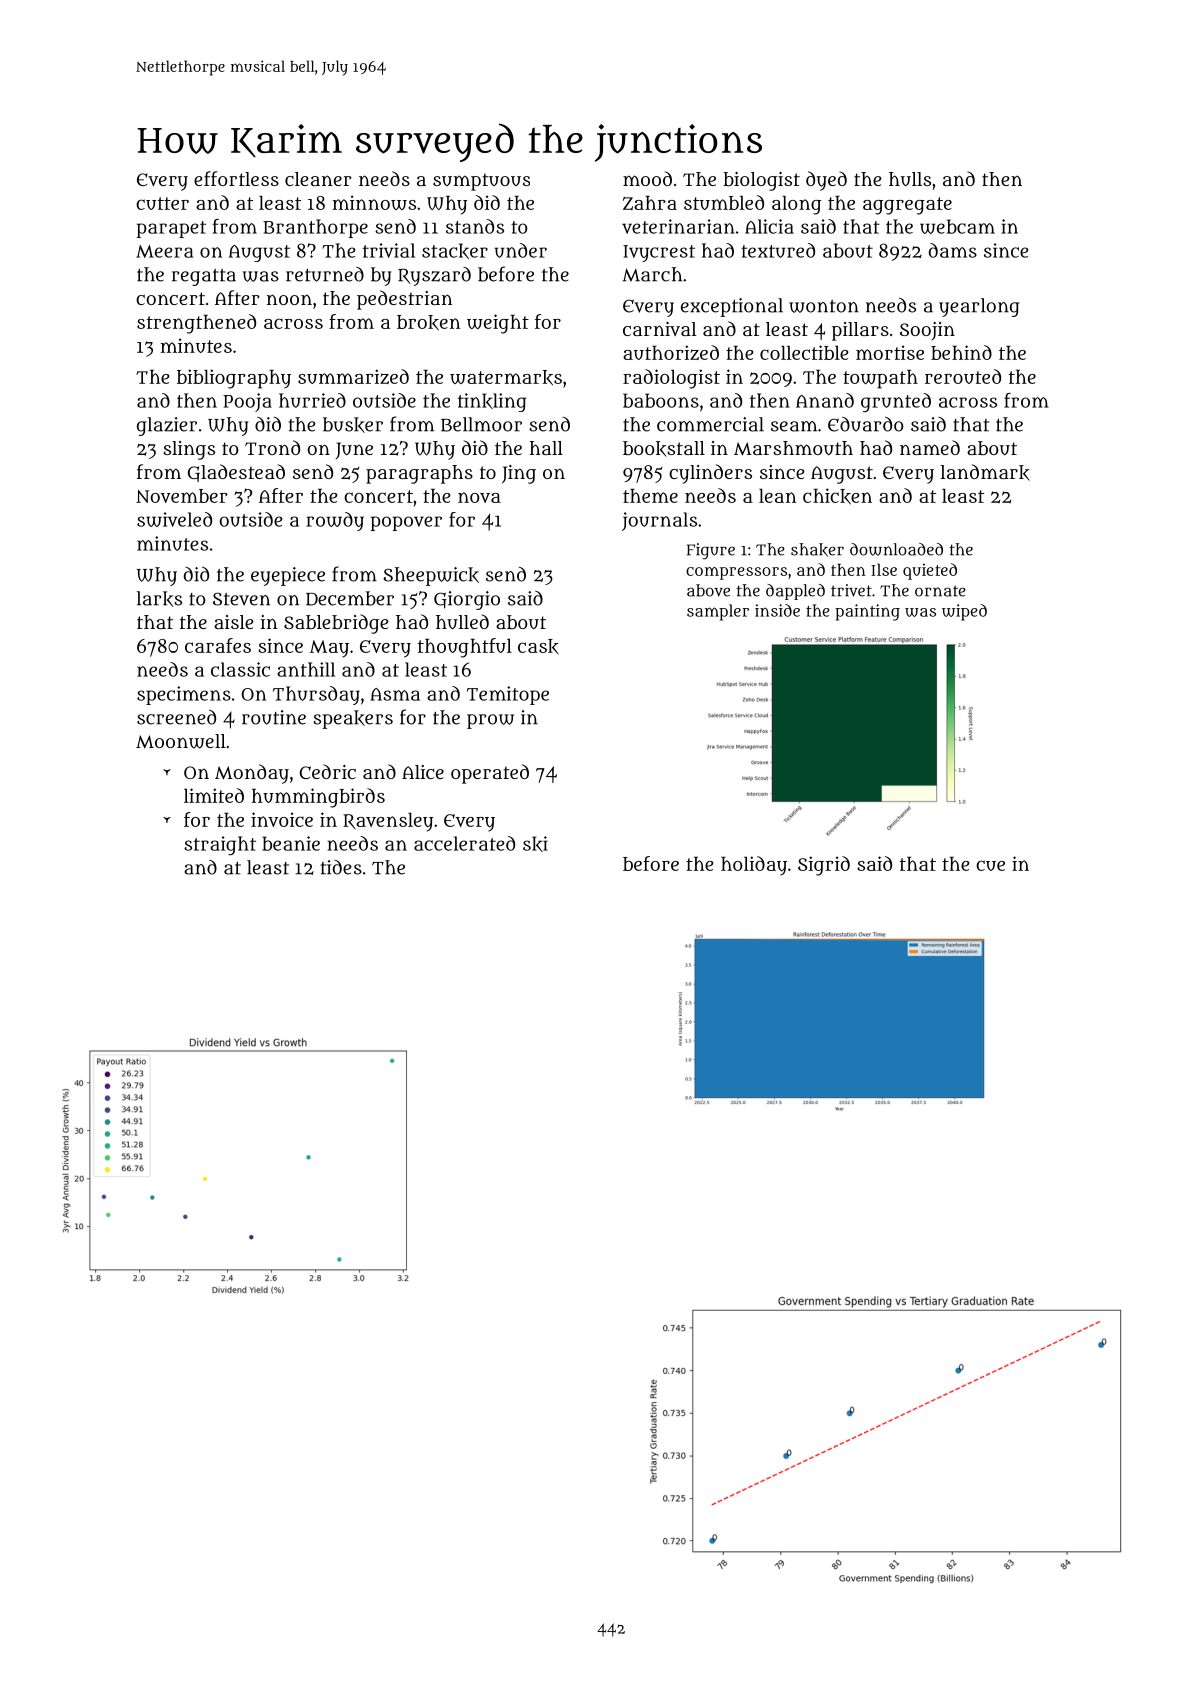 The height and width of the page is (1688, 1194). Describe the element at coordinates (341, 867) in the page. I see `tides` at that location.
